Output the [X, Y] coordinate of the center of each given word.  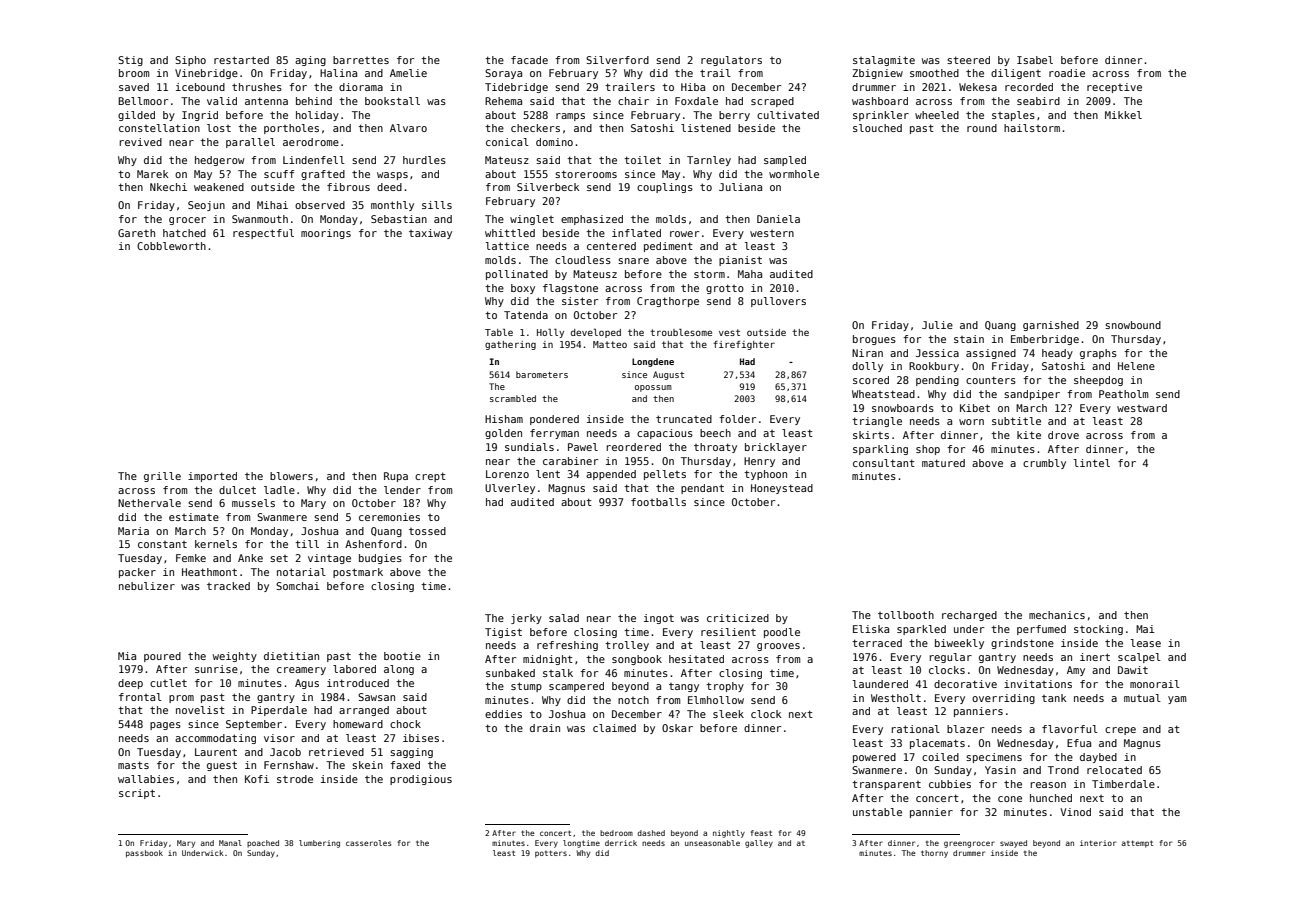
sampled [785, 161]
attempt [1137, 844]
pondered [554, 420]
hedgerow [219, 161]
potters [551, 854]
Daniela [778, 219]
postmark [358, 573]
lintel [1092, 463]
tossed [427, 531]
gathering [510, 345]
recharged [969, 616]
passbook [144, 854]
